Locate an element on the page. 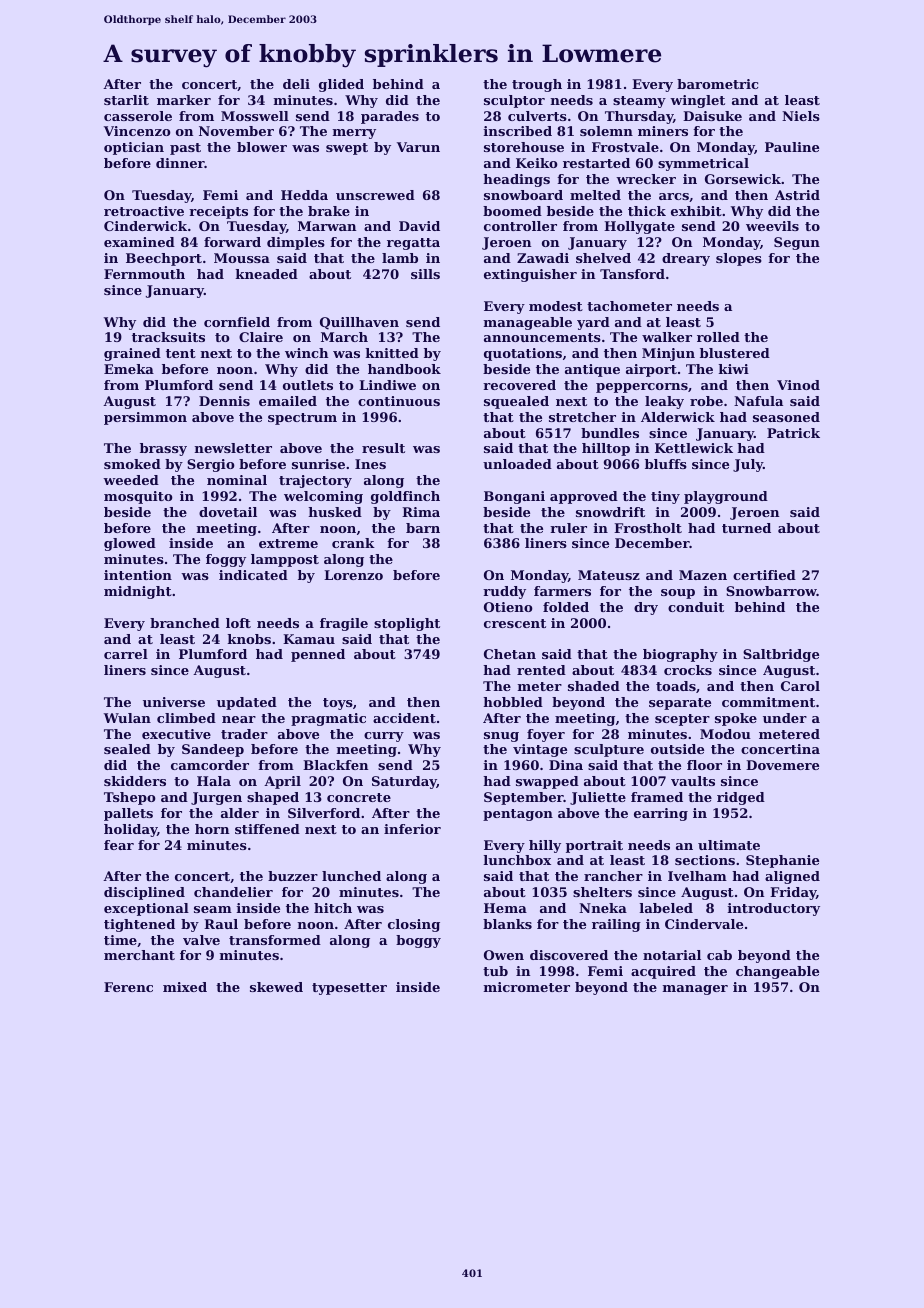 The image size is (924, 1308). trough is located at coordinates (537, 85).
